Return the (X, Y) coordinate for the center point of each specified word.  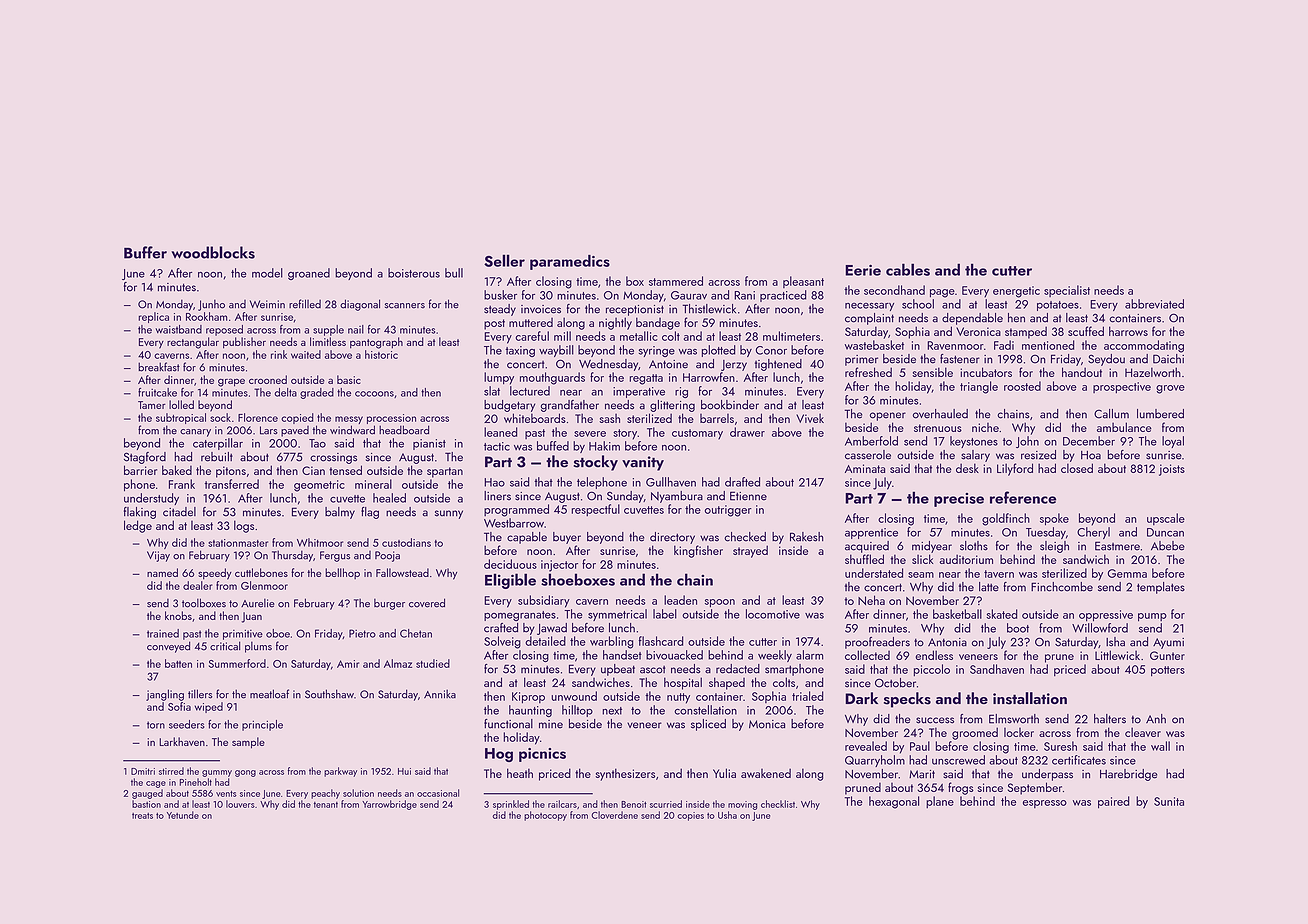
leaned (501, 432)
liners (497, 496)
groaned (309, 274)
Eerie (863, 270)
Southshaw (329, 694)
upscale (1166, 519)
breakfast (159, 367)
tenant (326, 805)
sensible (932, 372)
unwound (574, 696)
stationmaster (238, 543)
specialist (1067, 291)
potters (1168, 671)
